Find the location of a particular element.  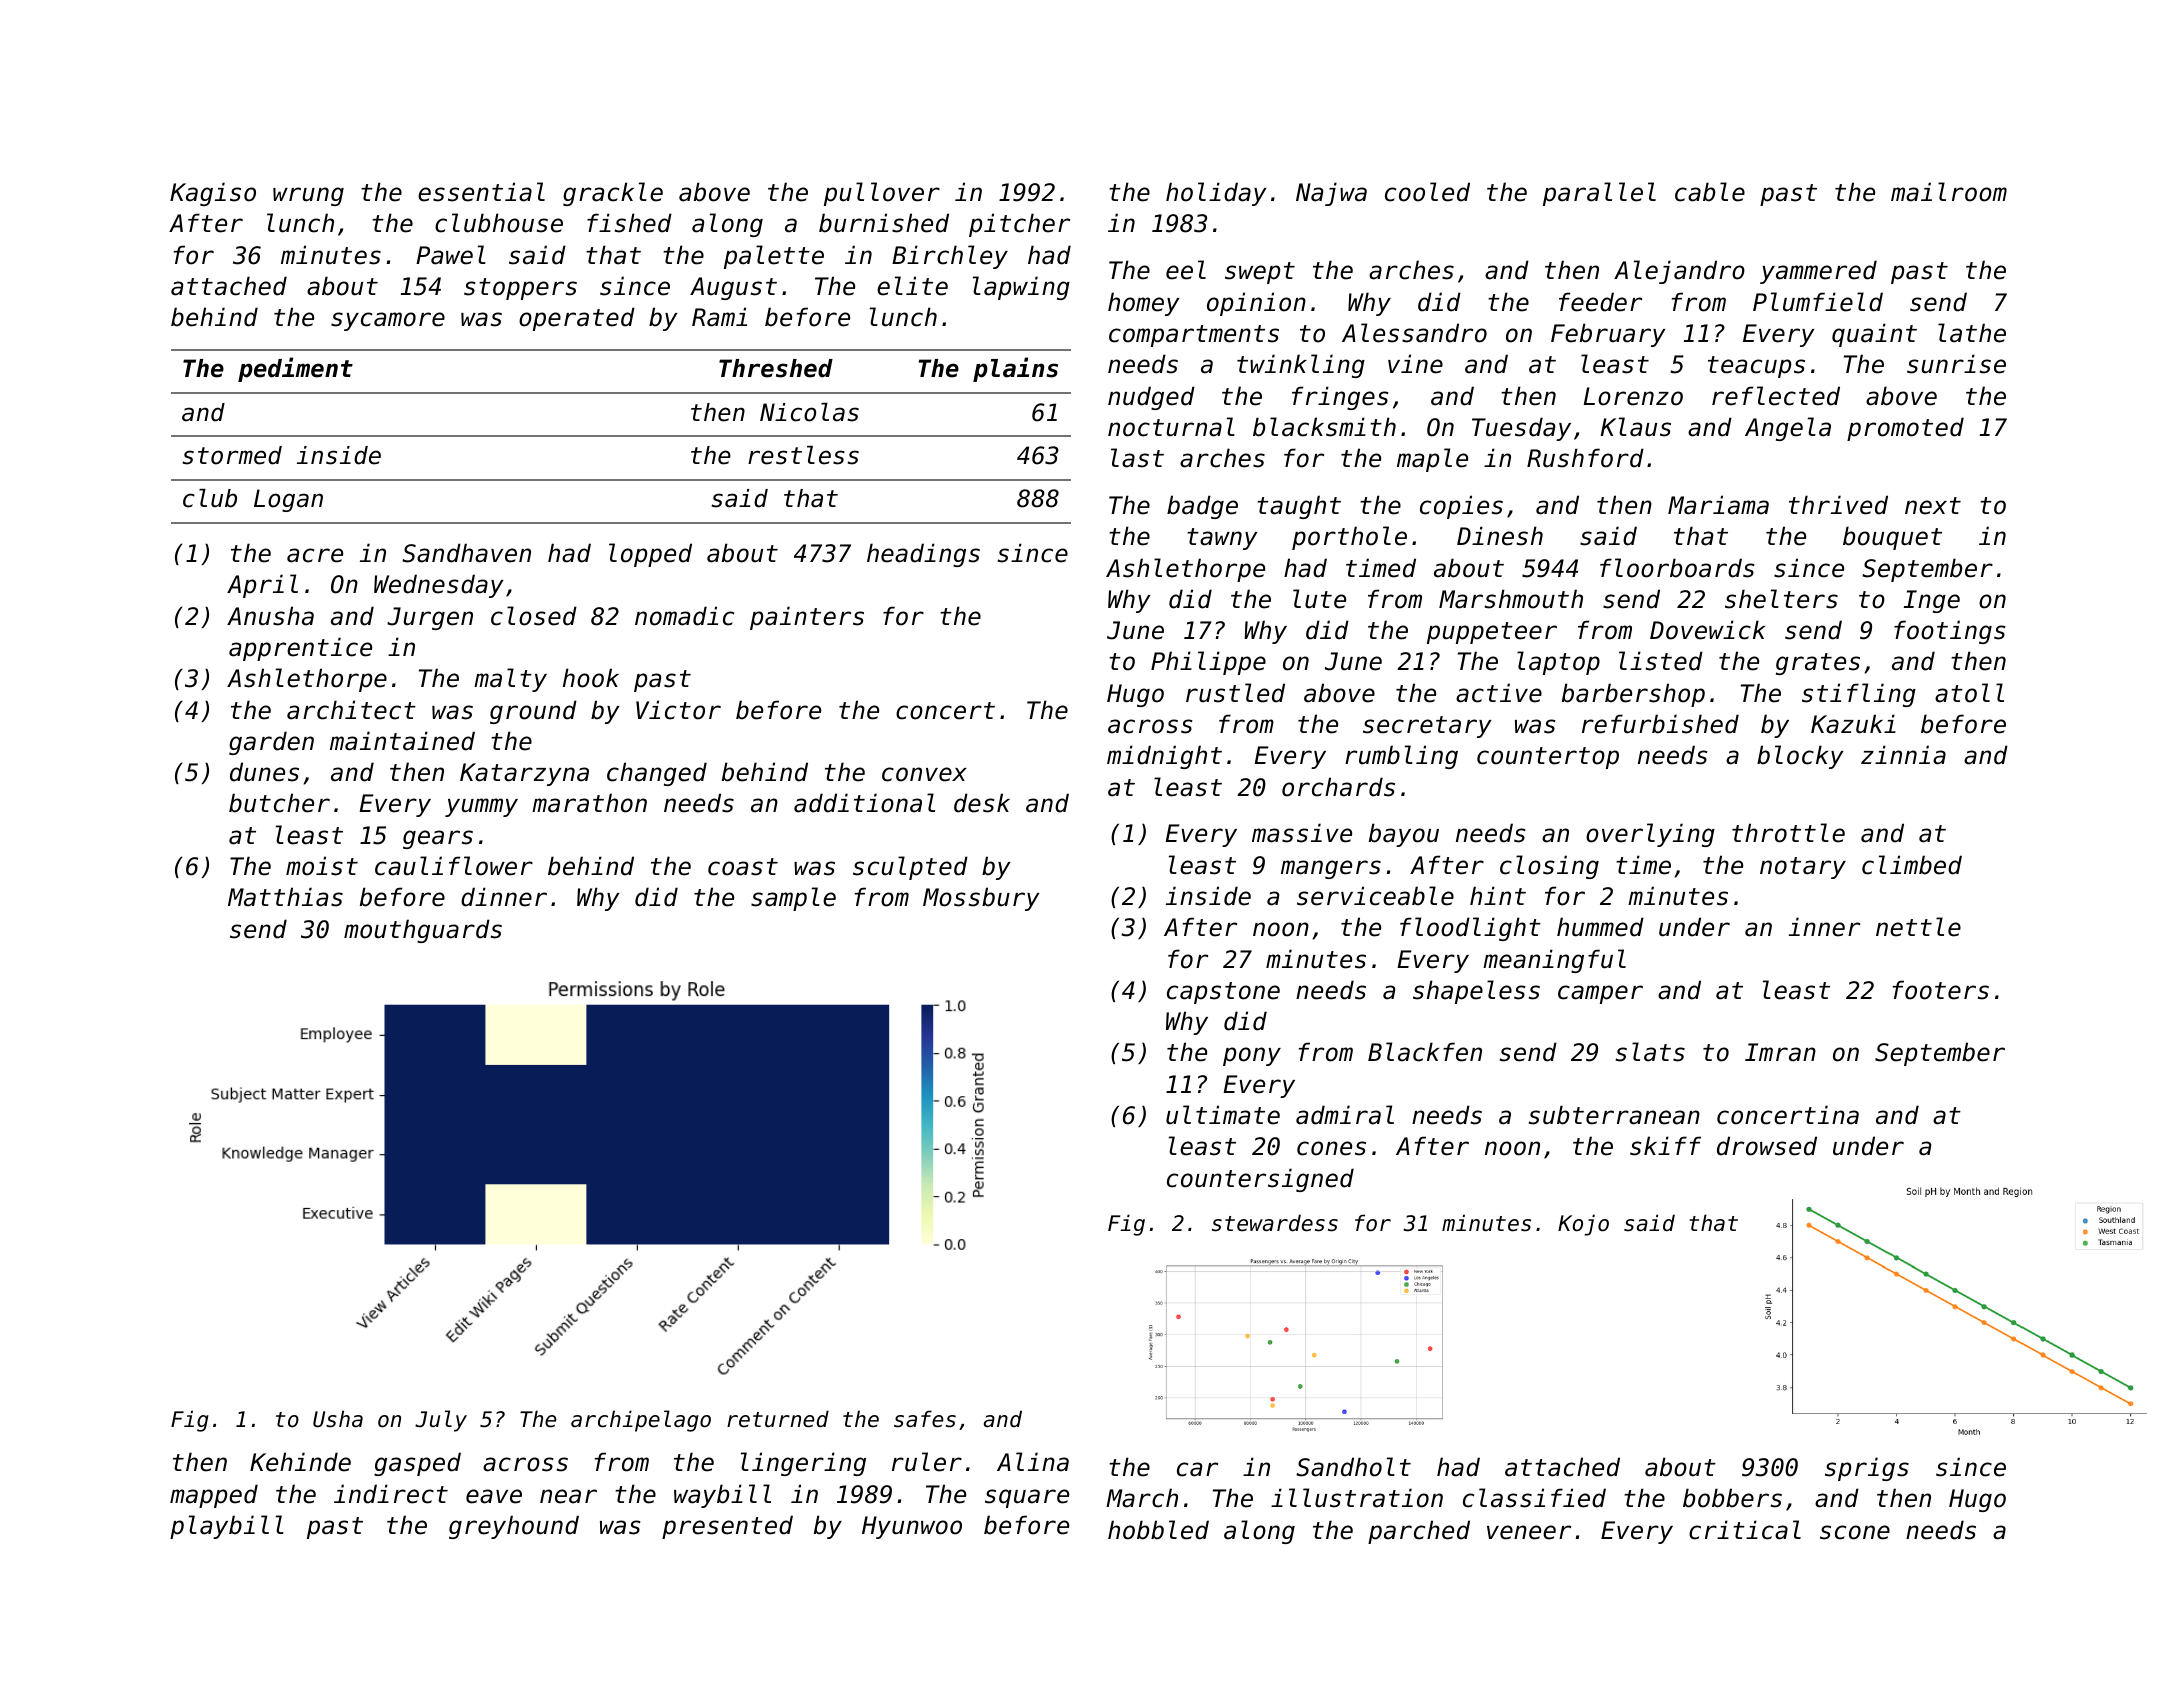

playbill is located at coordinates (227, 1527).
